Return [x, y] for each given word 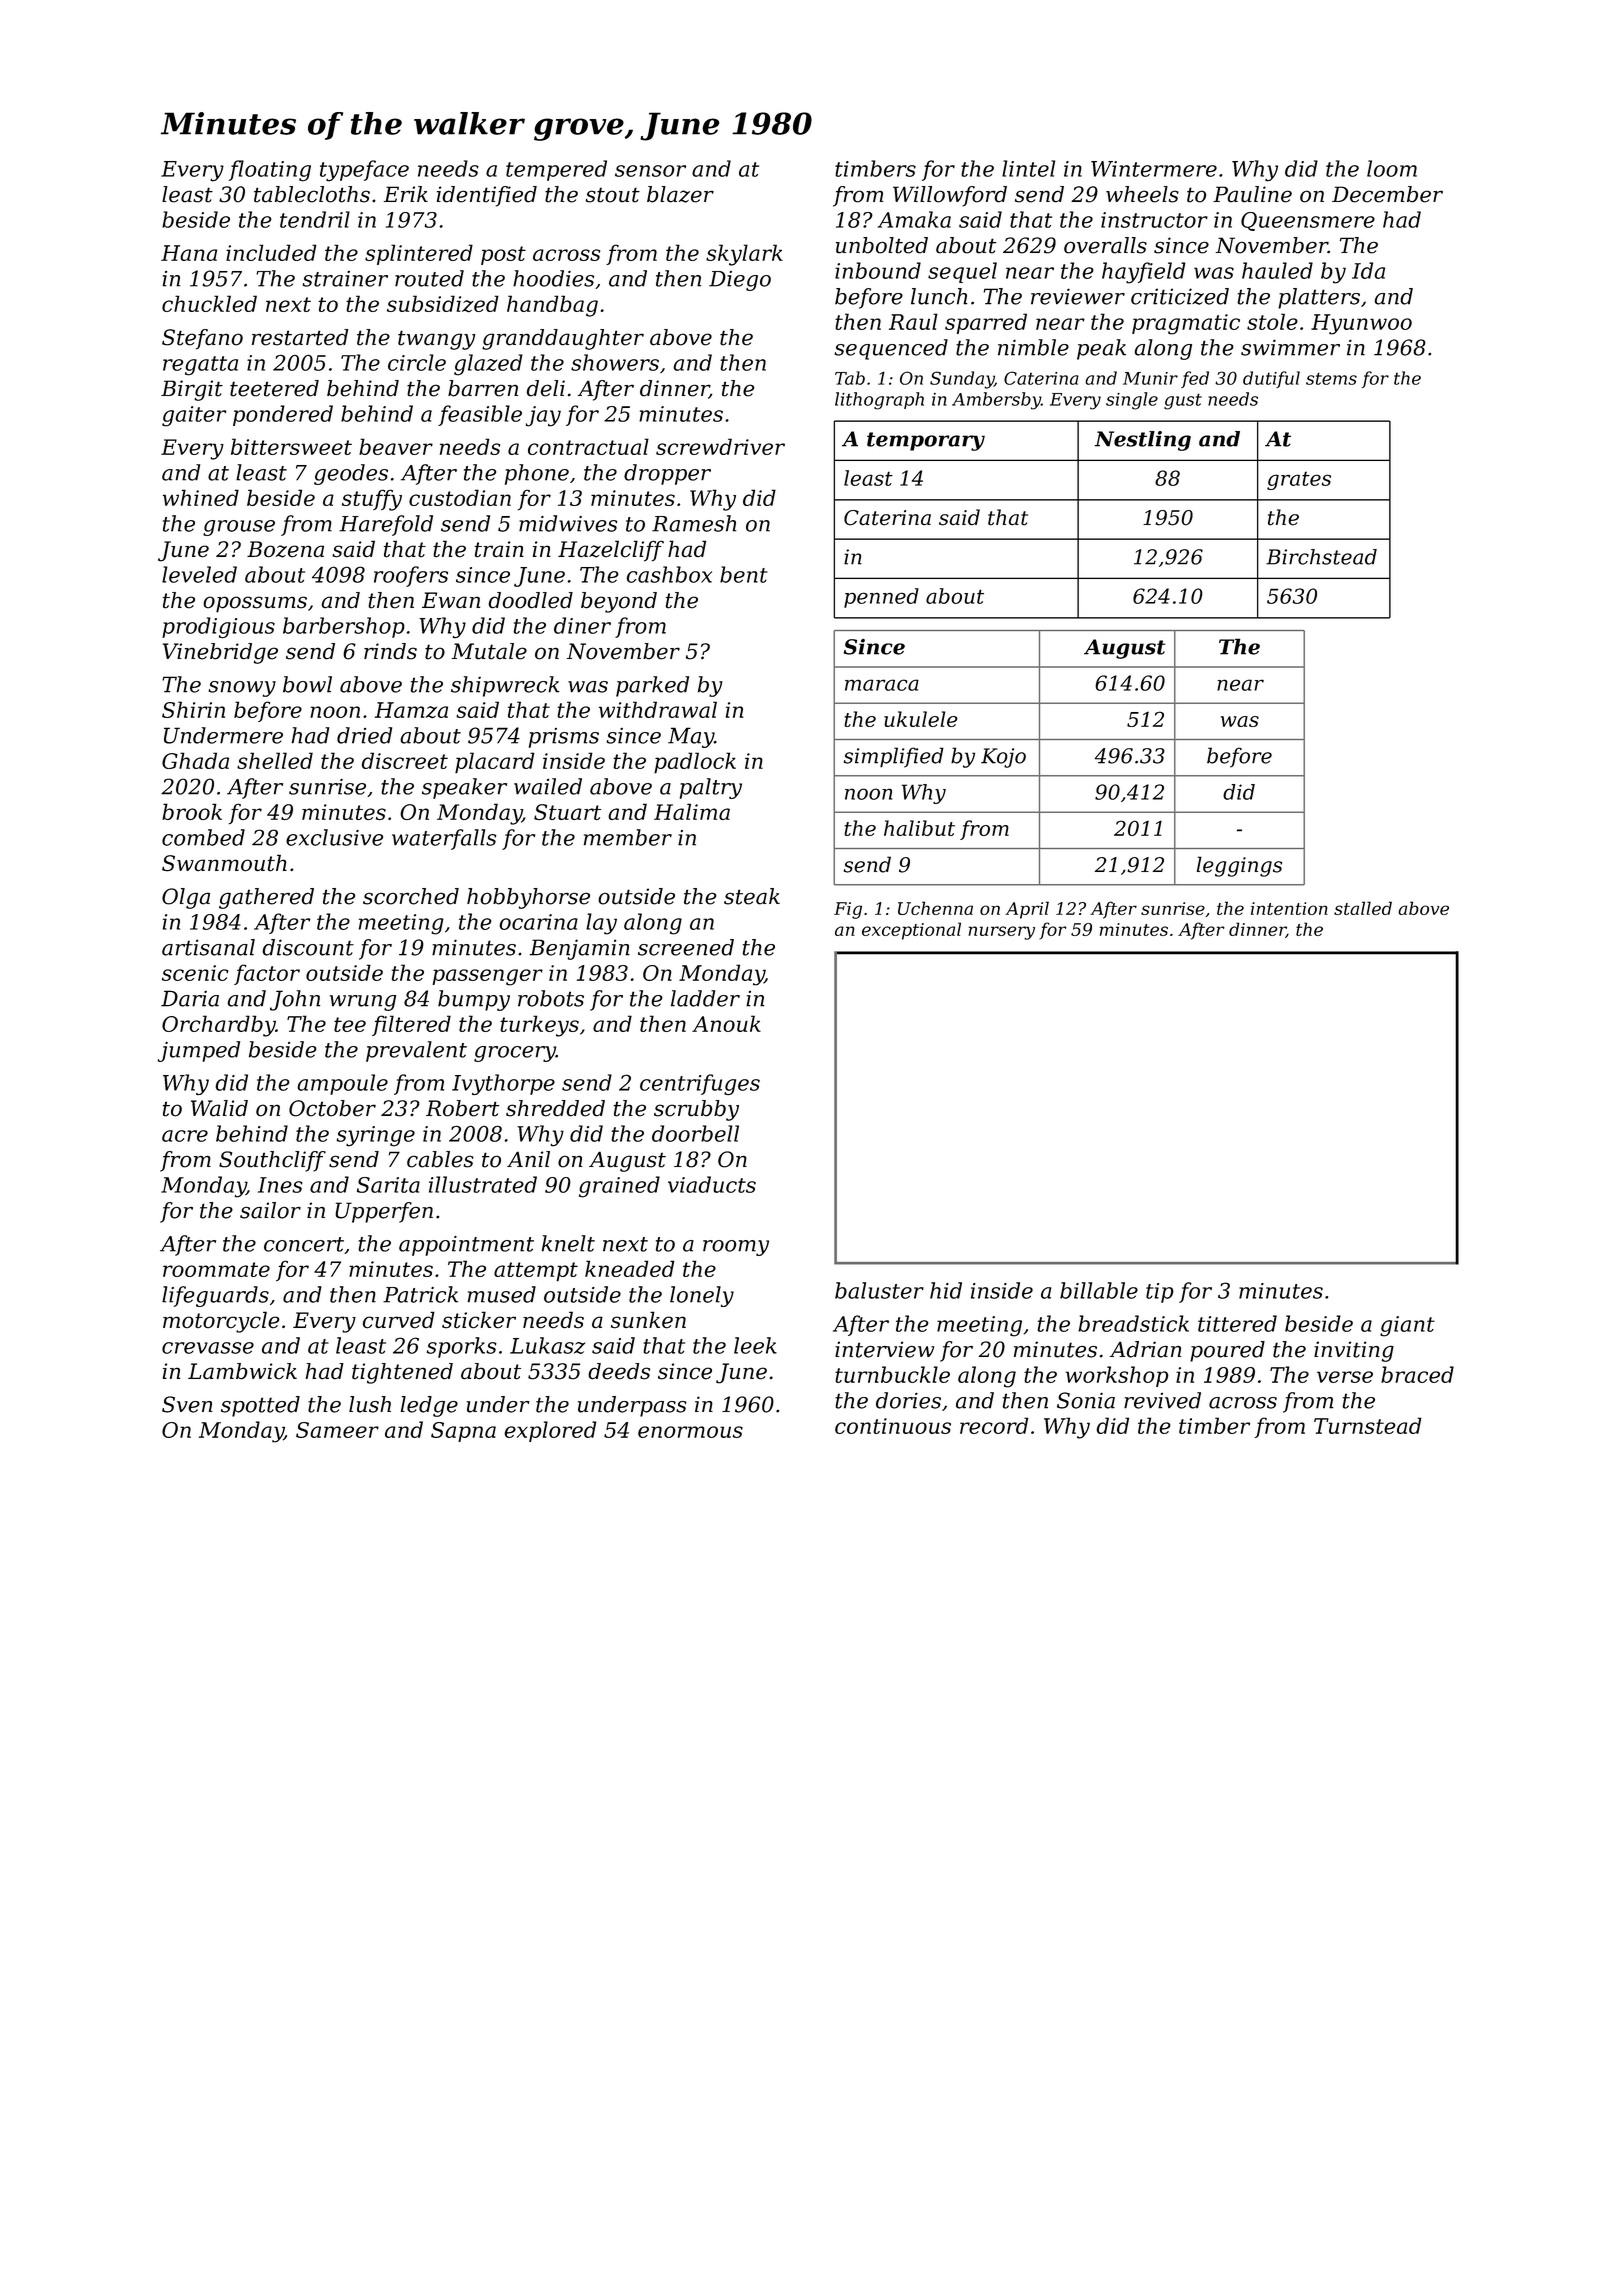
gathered [266, 898]
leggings [1239, 866]
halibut [919, 828]
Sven [187, 1404]
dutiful [1271, 379]
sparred [986, 323]
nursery [1001, 933]
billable [1099, 1290]
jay [543, 416]
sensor [650, 171]
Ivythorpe [503, 1084]
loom [1392, 168]
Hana [189, 253]
